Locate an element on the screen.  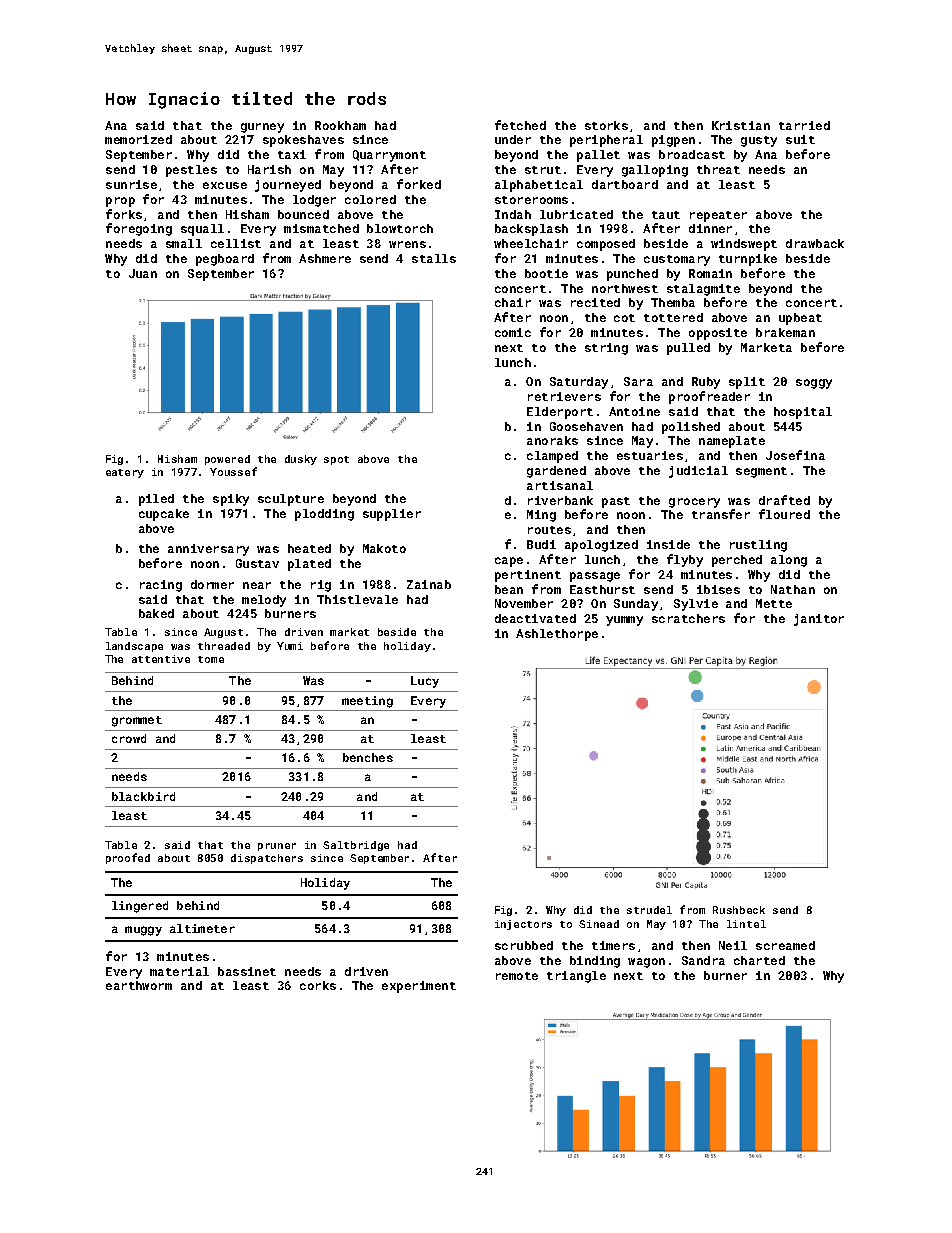
Juan is located at coordinates (143, 273).
